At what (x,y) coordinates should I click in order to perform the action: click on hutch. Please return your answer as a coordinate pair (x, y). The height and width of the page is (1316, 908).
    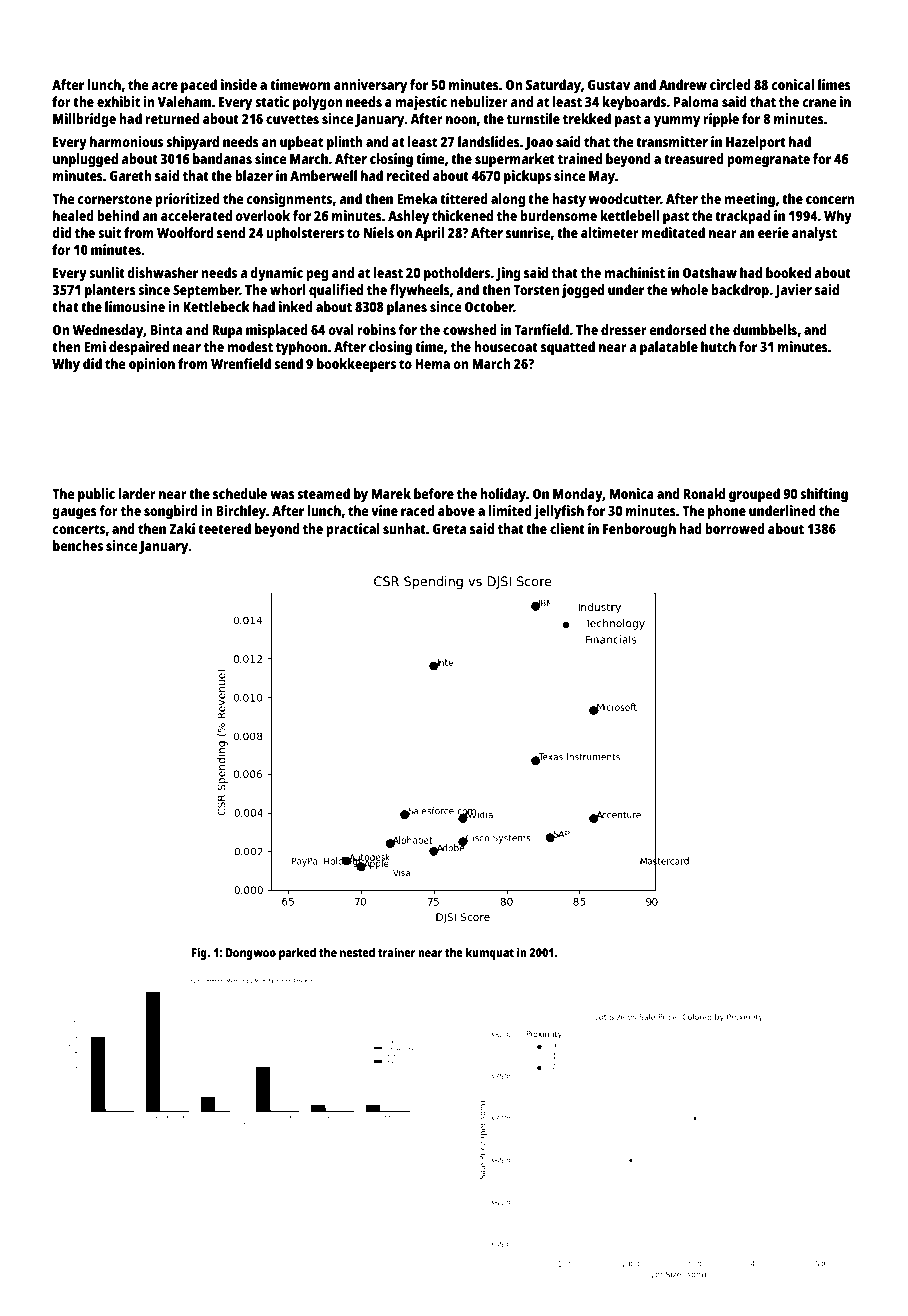
    Looking at the image, I should click on (718, 346).
